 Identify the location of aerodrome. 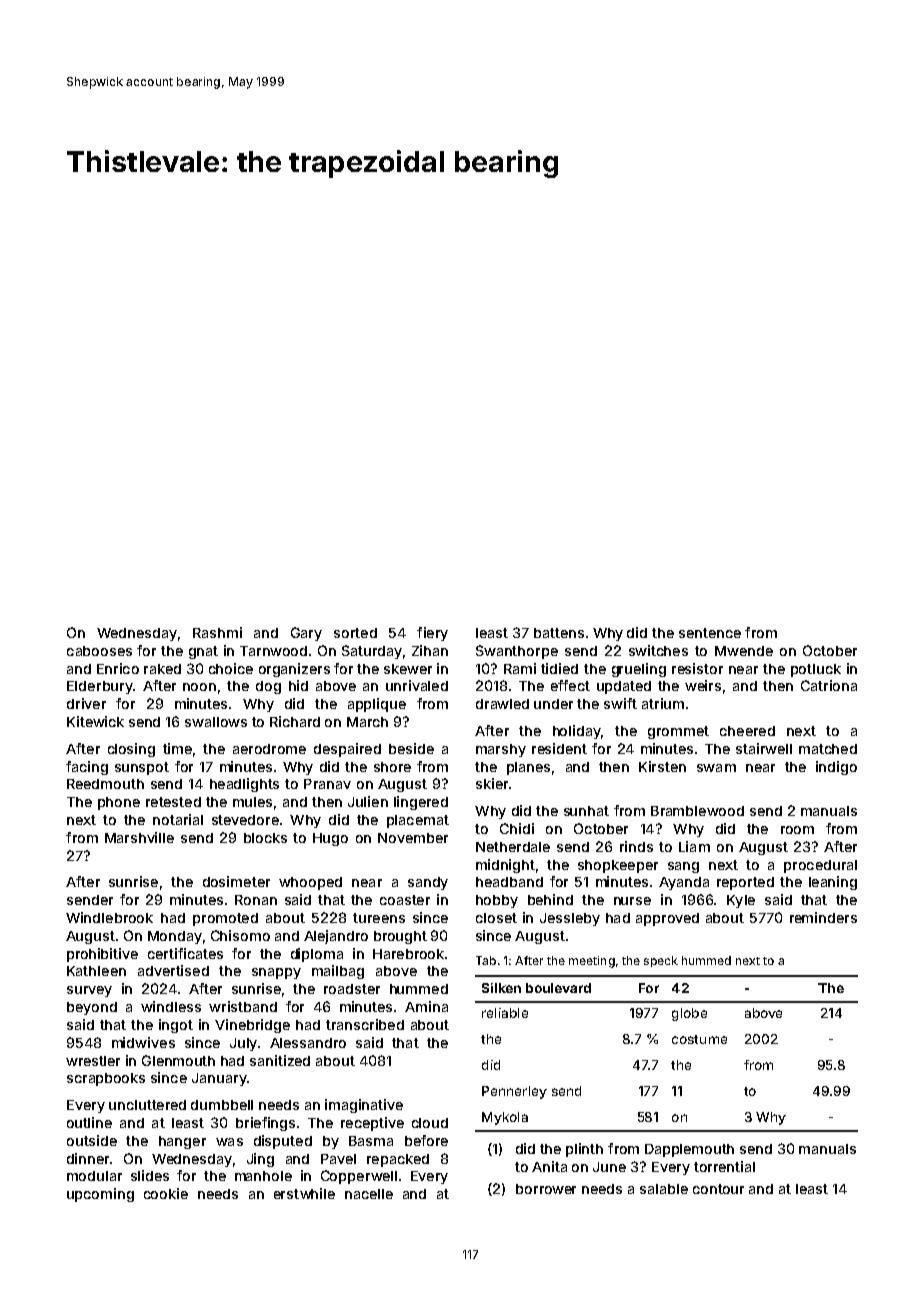
(269, 749).
